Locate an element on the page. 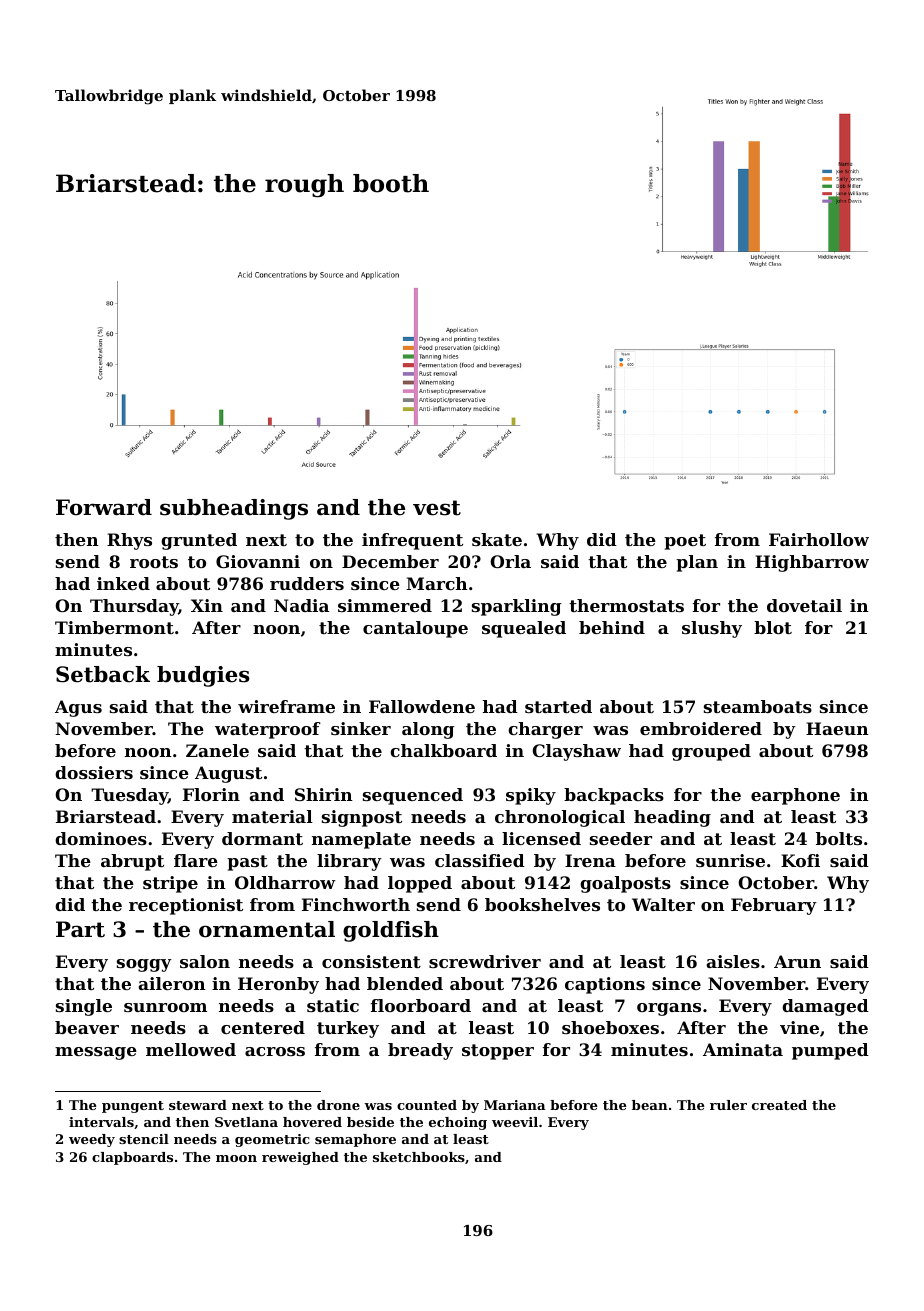 This image has width=924, height=1311. licensed is located at coordinates (541, 838).
